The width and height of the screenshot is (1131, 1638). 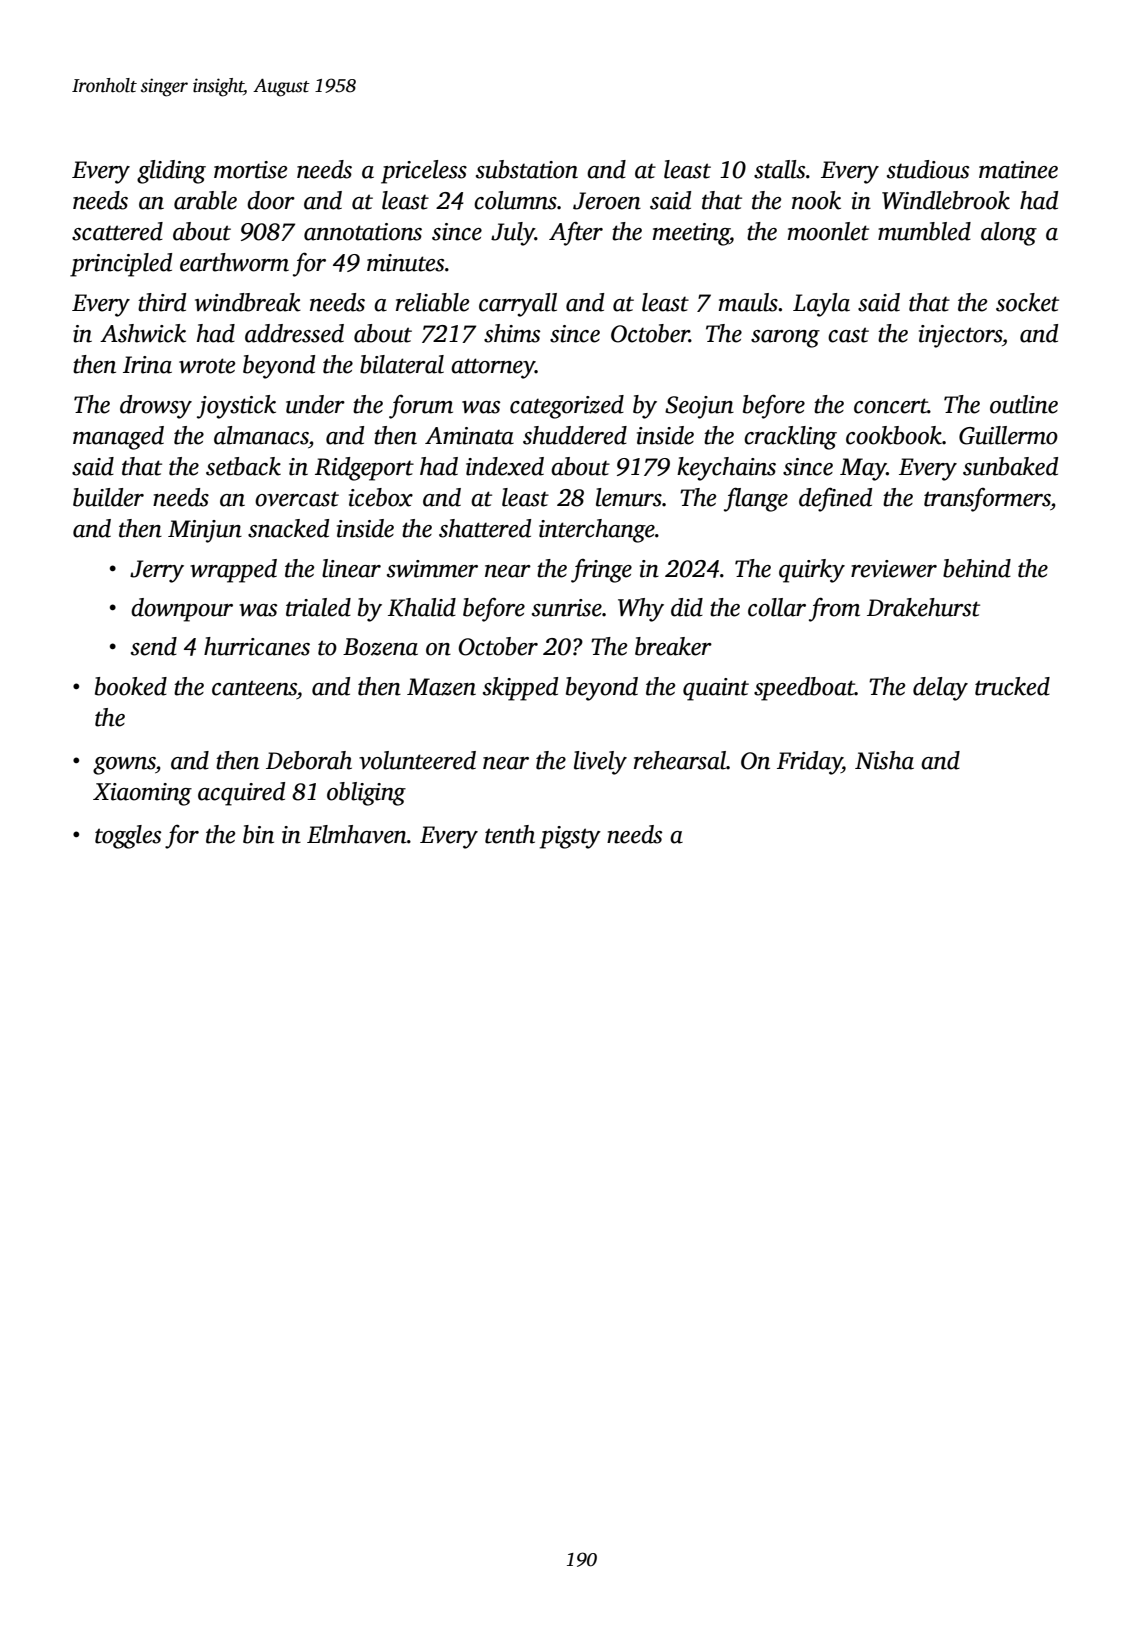 I want to click on gliding, so click(x=171, y=172).
